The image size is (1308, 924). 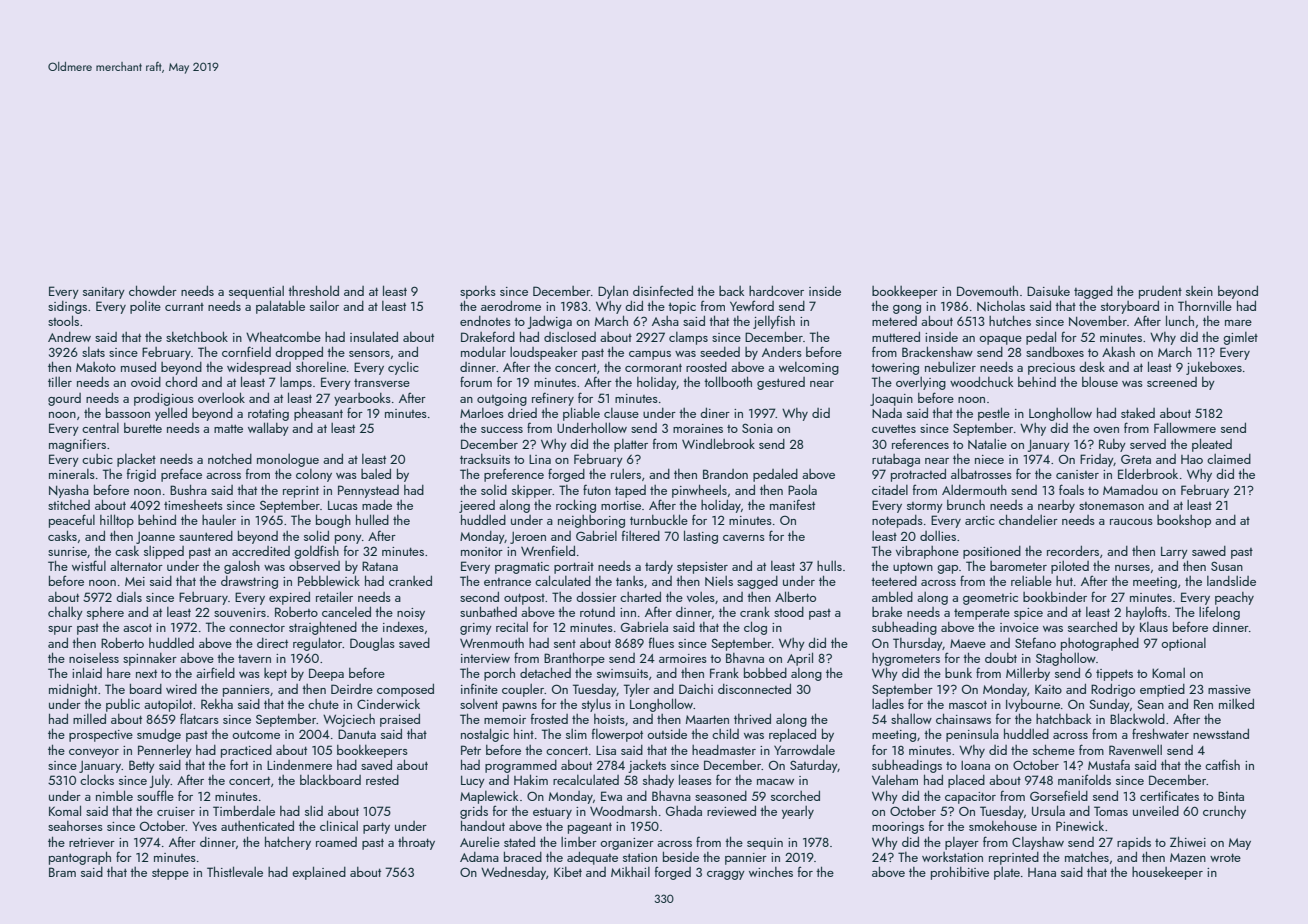 I want to click on composed, so click(x=405, y=690).
